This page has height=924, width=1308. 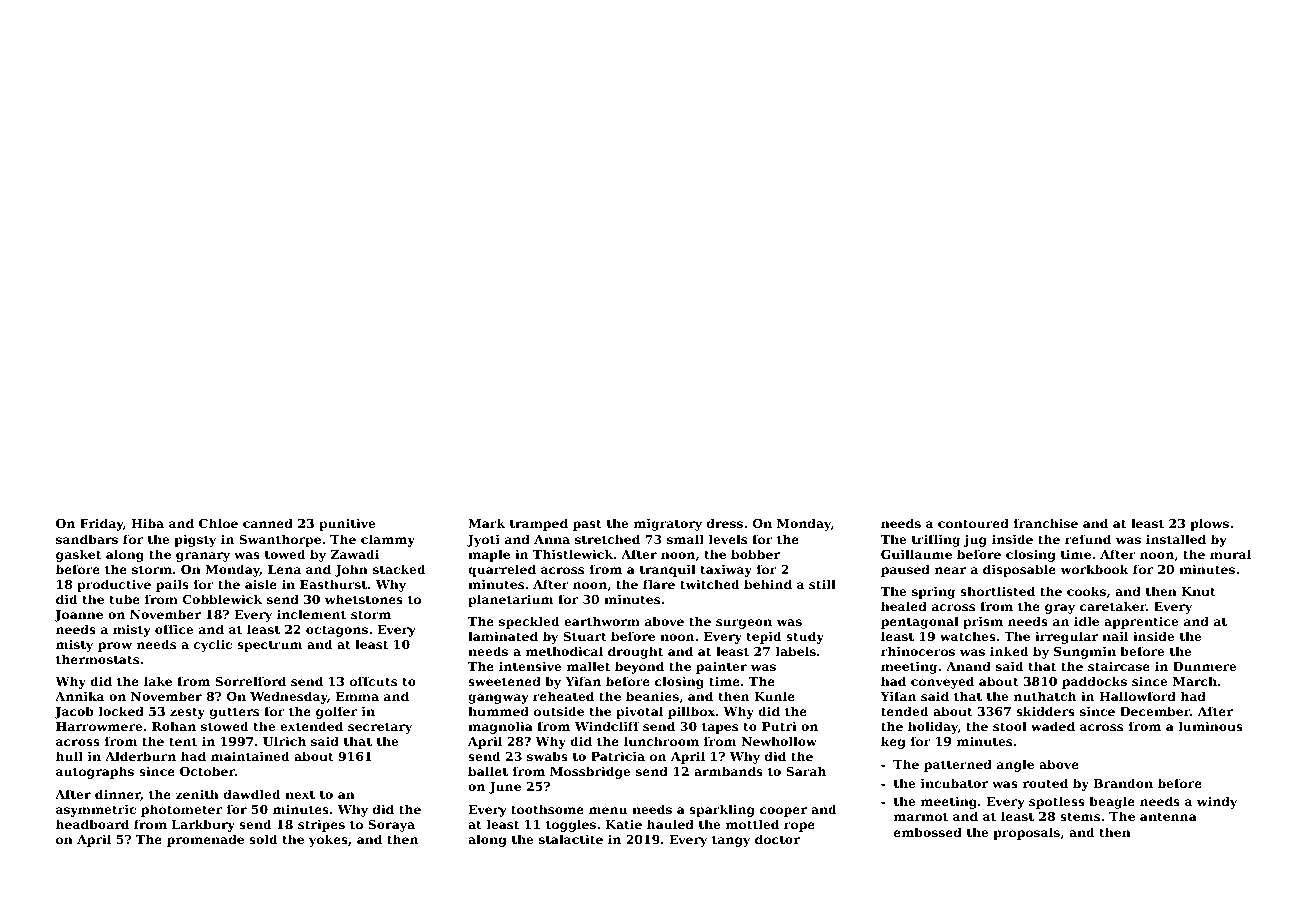 I want to click on dress, so click(x=725, y=523).
